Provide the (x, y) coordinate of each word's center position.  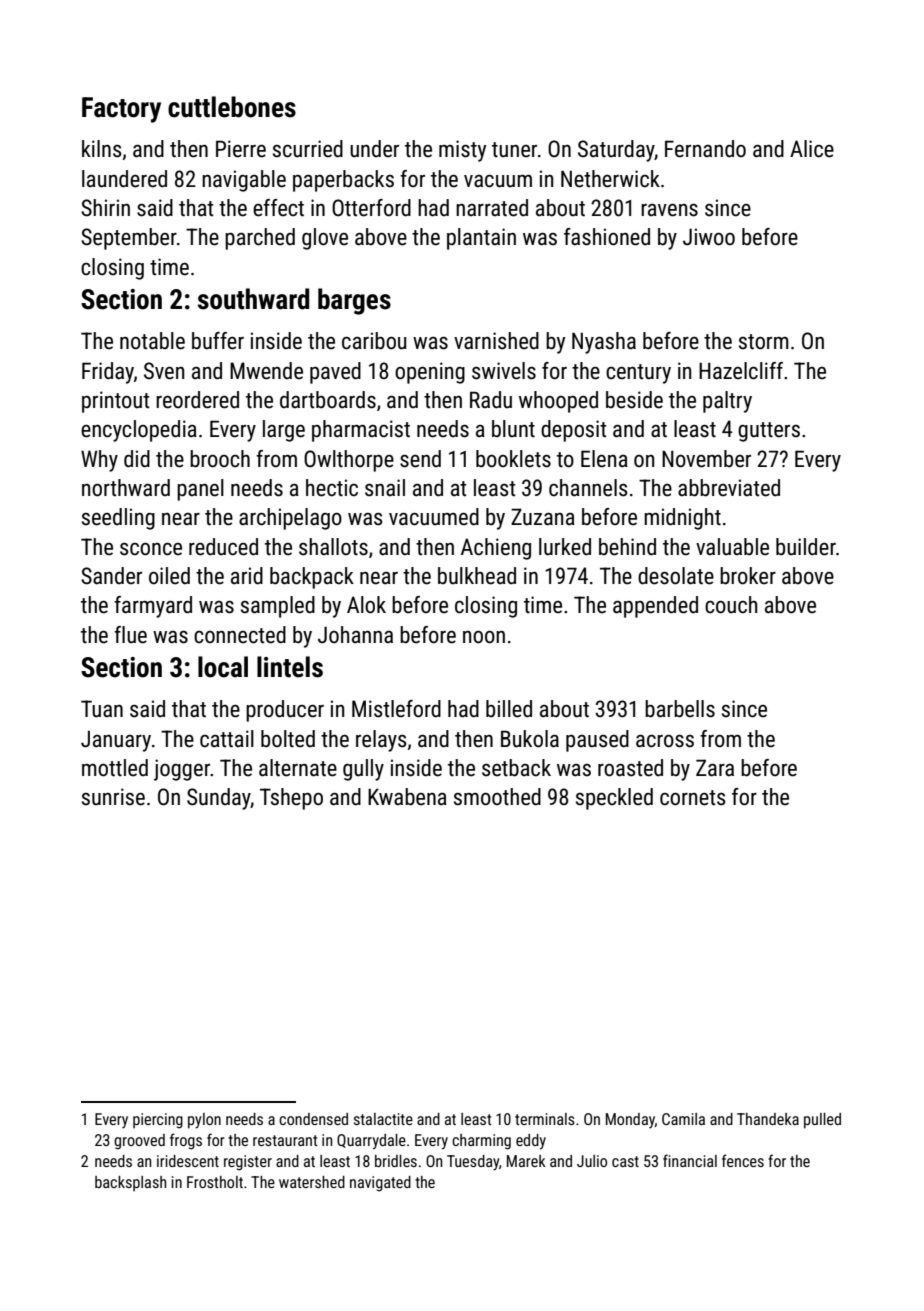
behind (627, 547)
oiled (169, 576)
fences (743, 1160)
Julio (592, 1161)
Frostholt (215, 1182)
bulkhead (477, 576)
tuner (514, 150)
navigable (244, 181)
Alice (812, 149)
